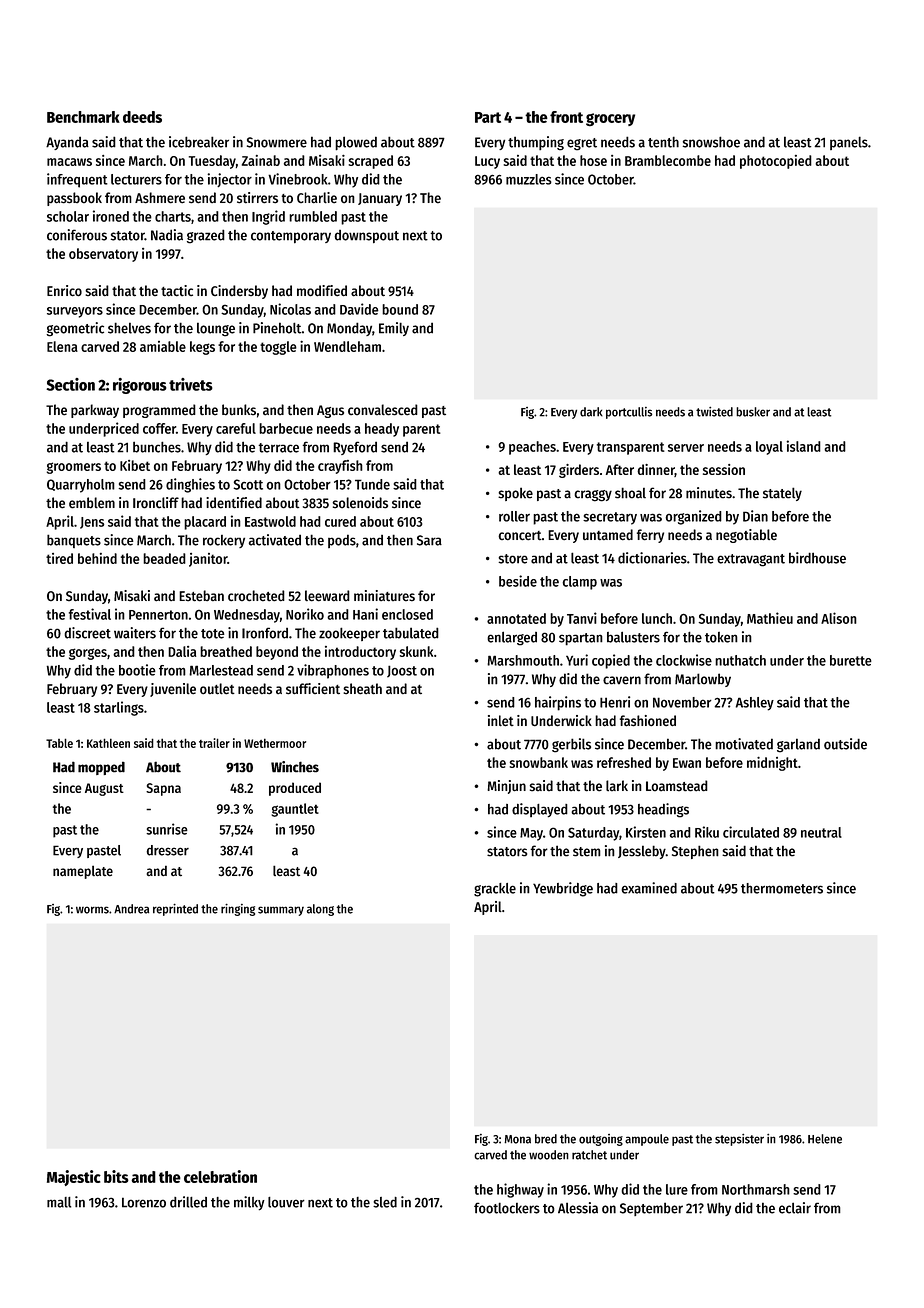 Image resolution: width=924 pixels, height=1308 pixels. What do you see at coordinates (131, 909) in the screenshot?
I see `Andrea` at bounding box center [131, 909].
